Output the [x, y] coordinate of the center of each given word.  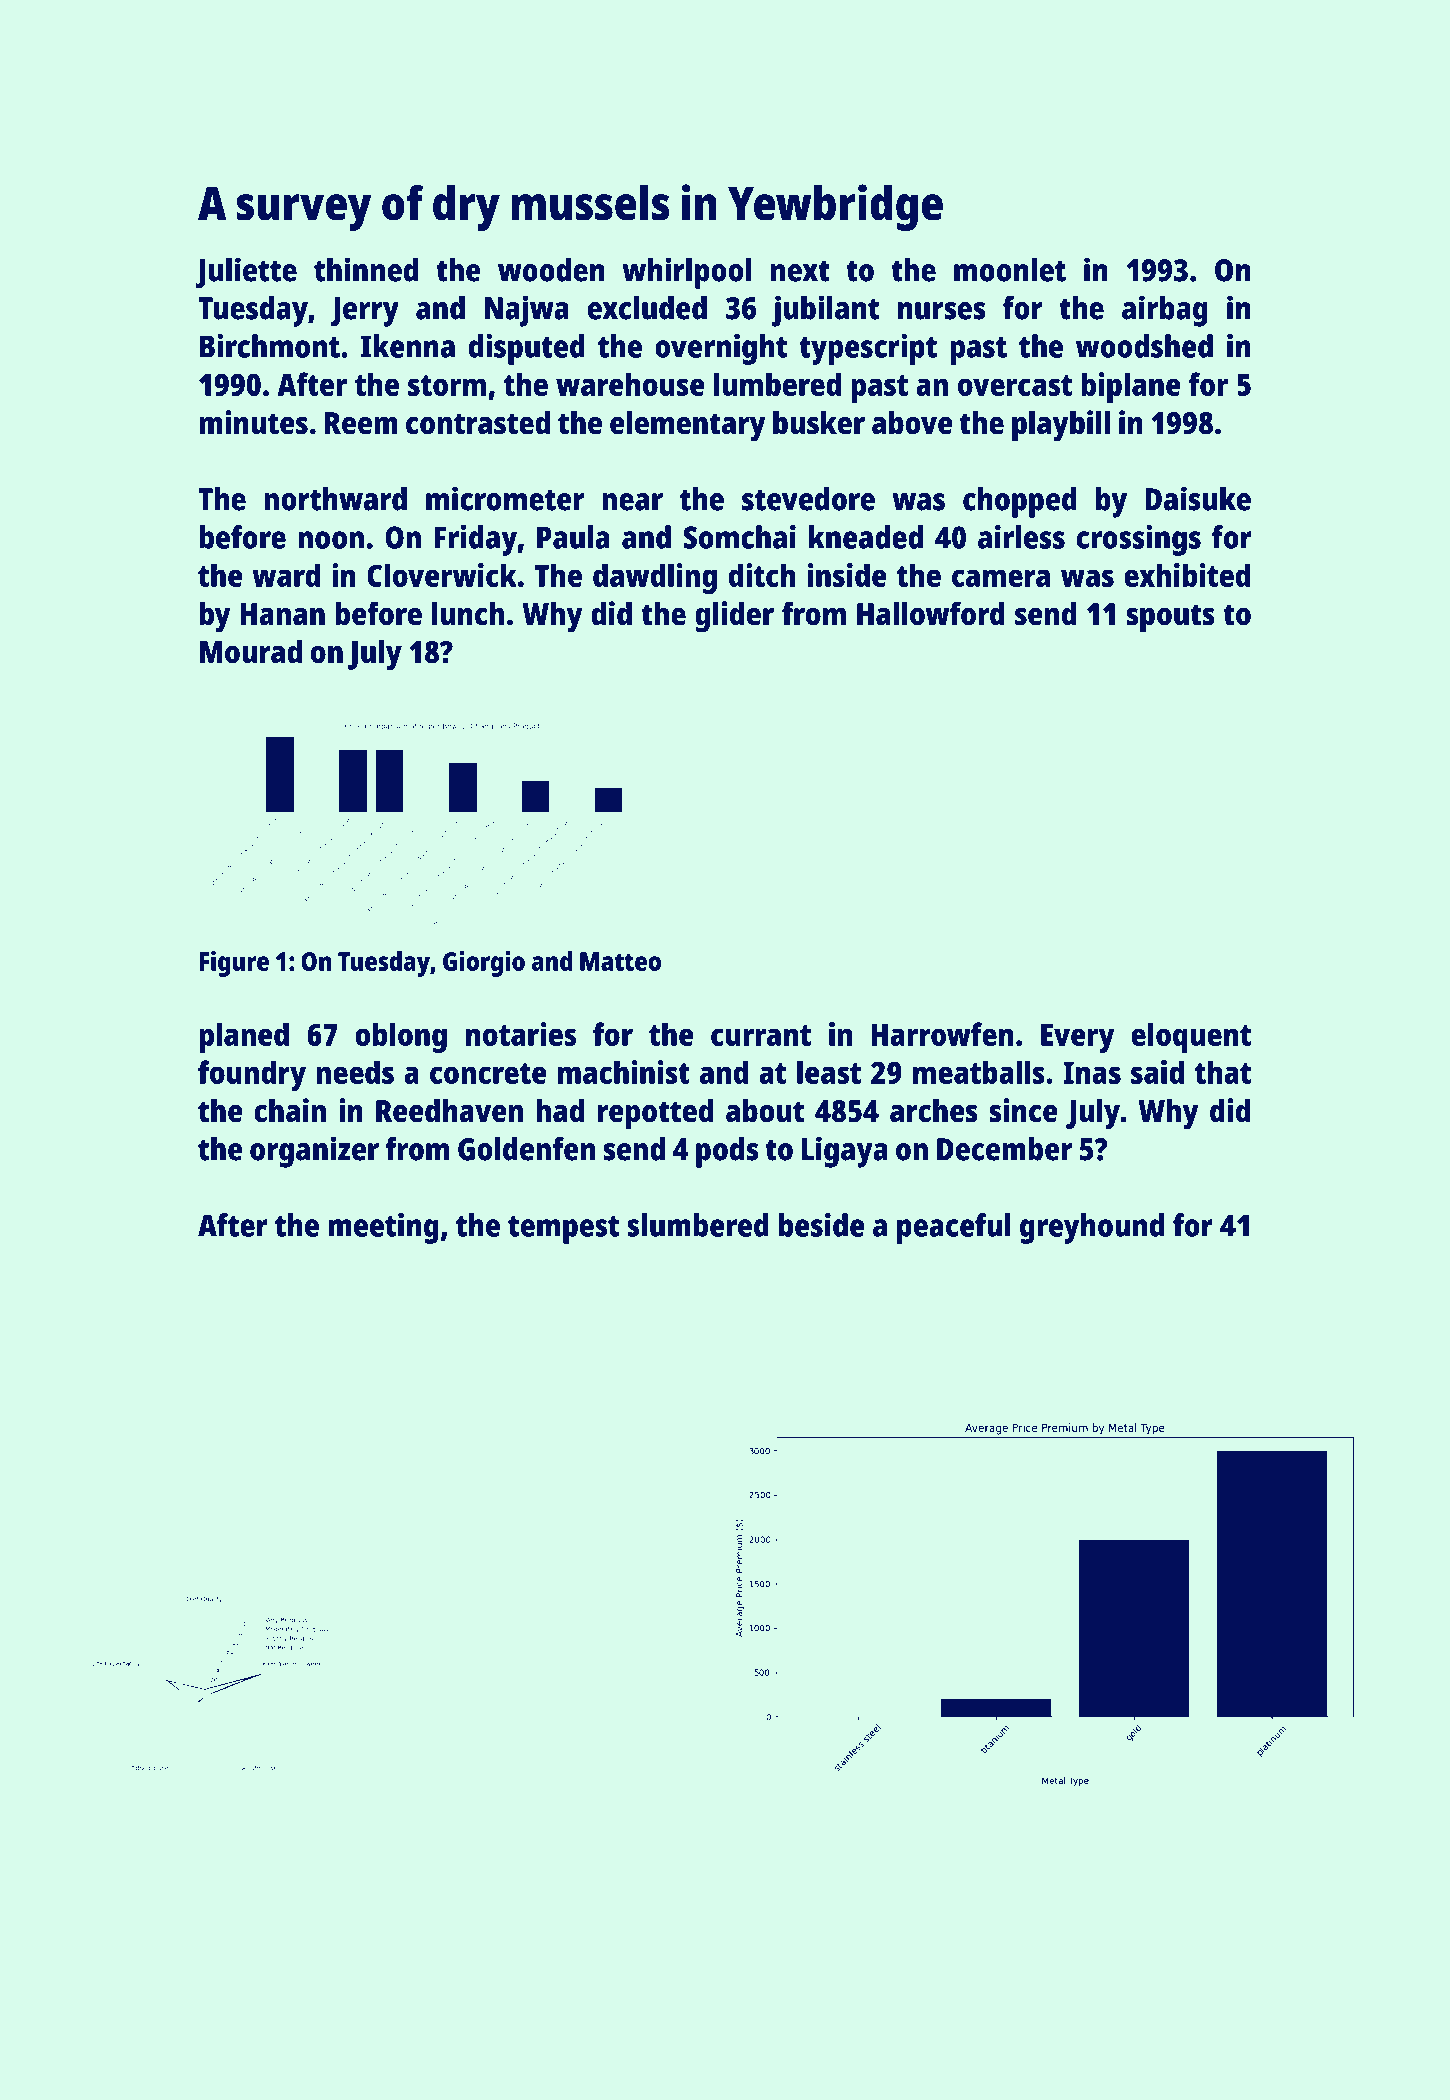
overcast [1015, 385]
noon [331, 540]
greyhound [1092, 1228]
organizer [314, 1152]
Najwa [527, 311]
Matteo [620, 961]
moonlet [1010, 270]
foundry [252, 1075]
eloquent [1191, 1037]
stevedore [808, 499]
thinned [366, 269]
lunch [468, 614]
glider [734, 617]
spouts [1170, 618]
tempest [563, 1230]
